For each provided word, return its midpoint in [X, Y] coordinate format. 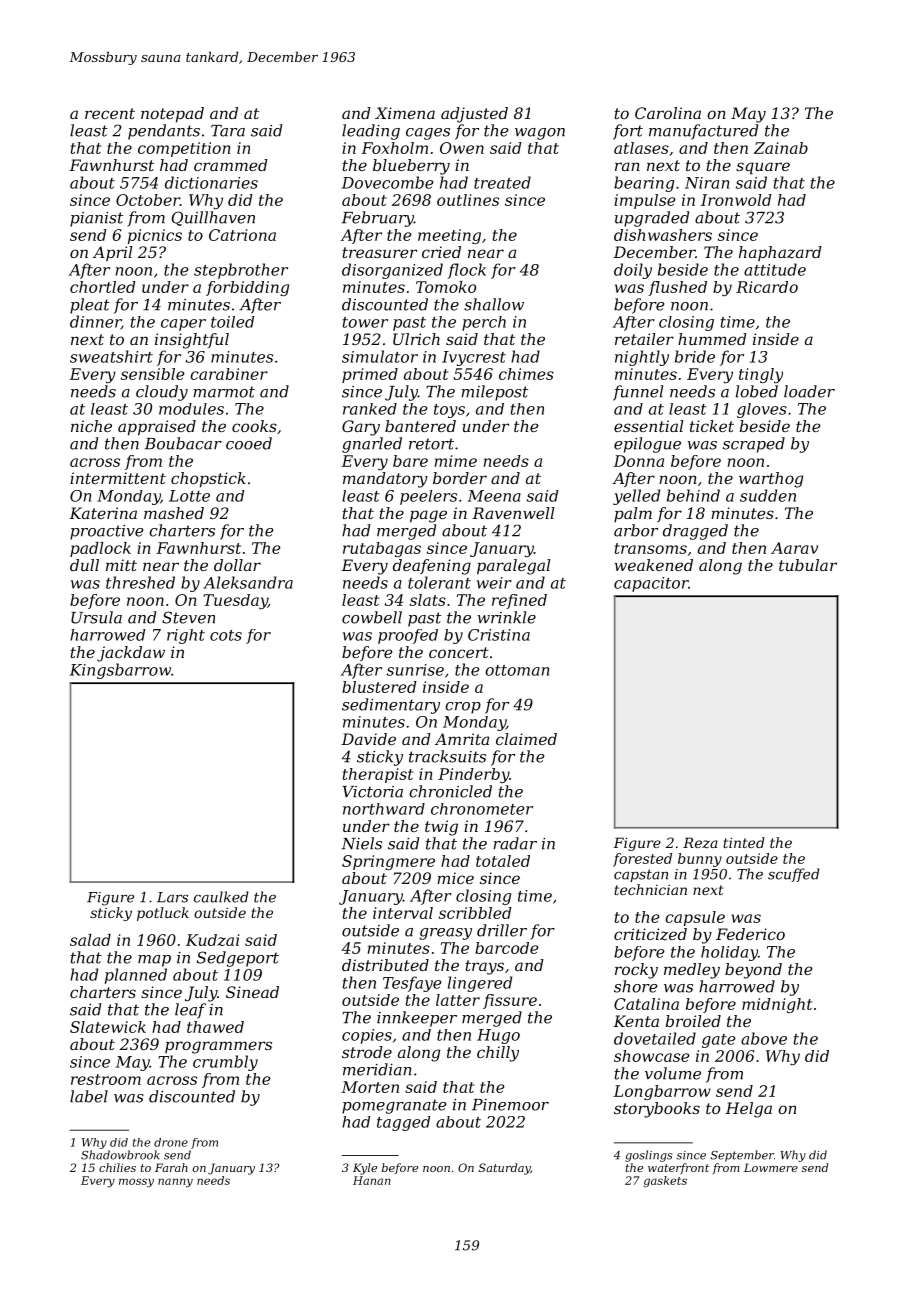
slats [428, 600]
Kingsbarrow [120, 671]
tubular [808, 565]
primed [370, 375]
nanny [175, 1183]
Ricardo [767, 287]
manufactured [703, 132]
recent [110, 113]
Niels [361, 843]
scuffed [794, 875]
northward [384, 809]
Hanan [372, 1180]
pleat [90, 306]
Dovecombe [388, 182]
